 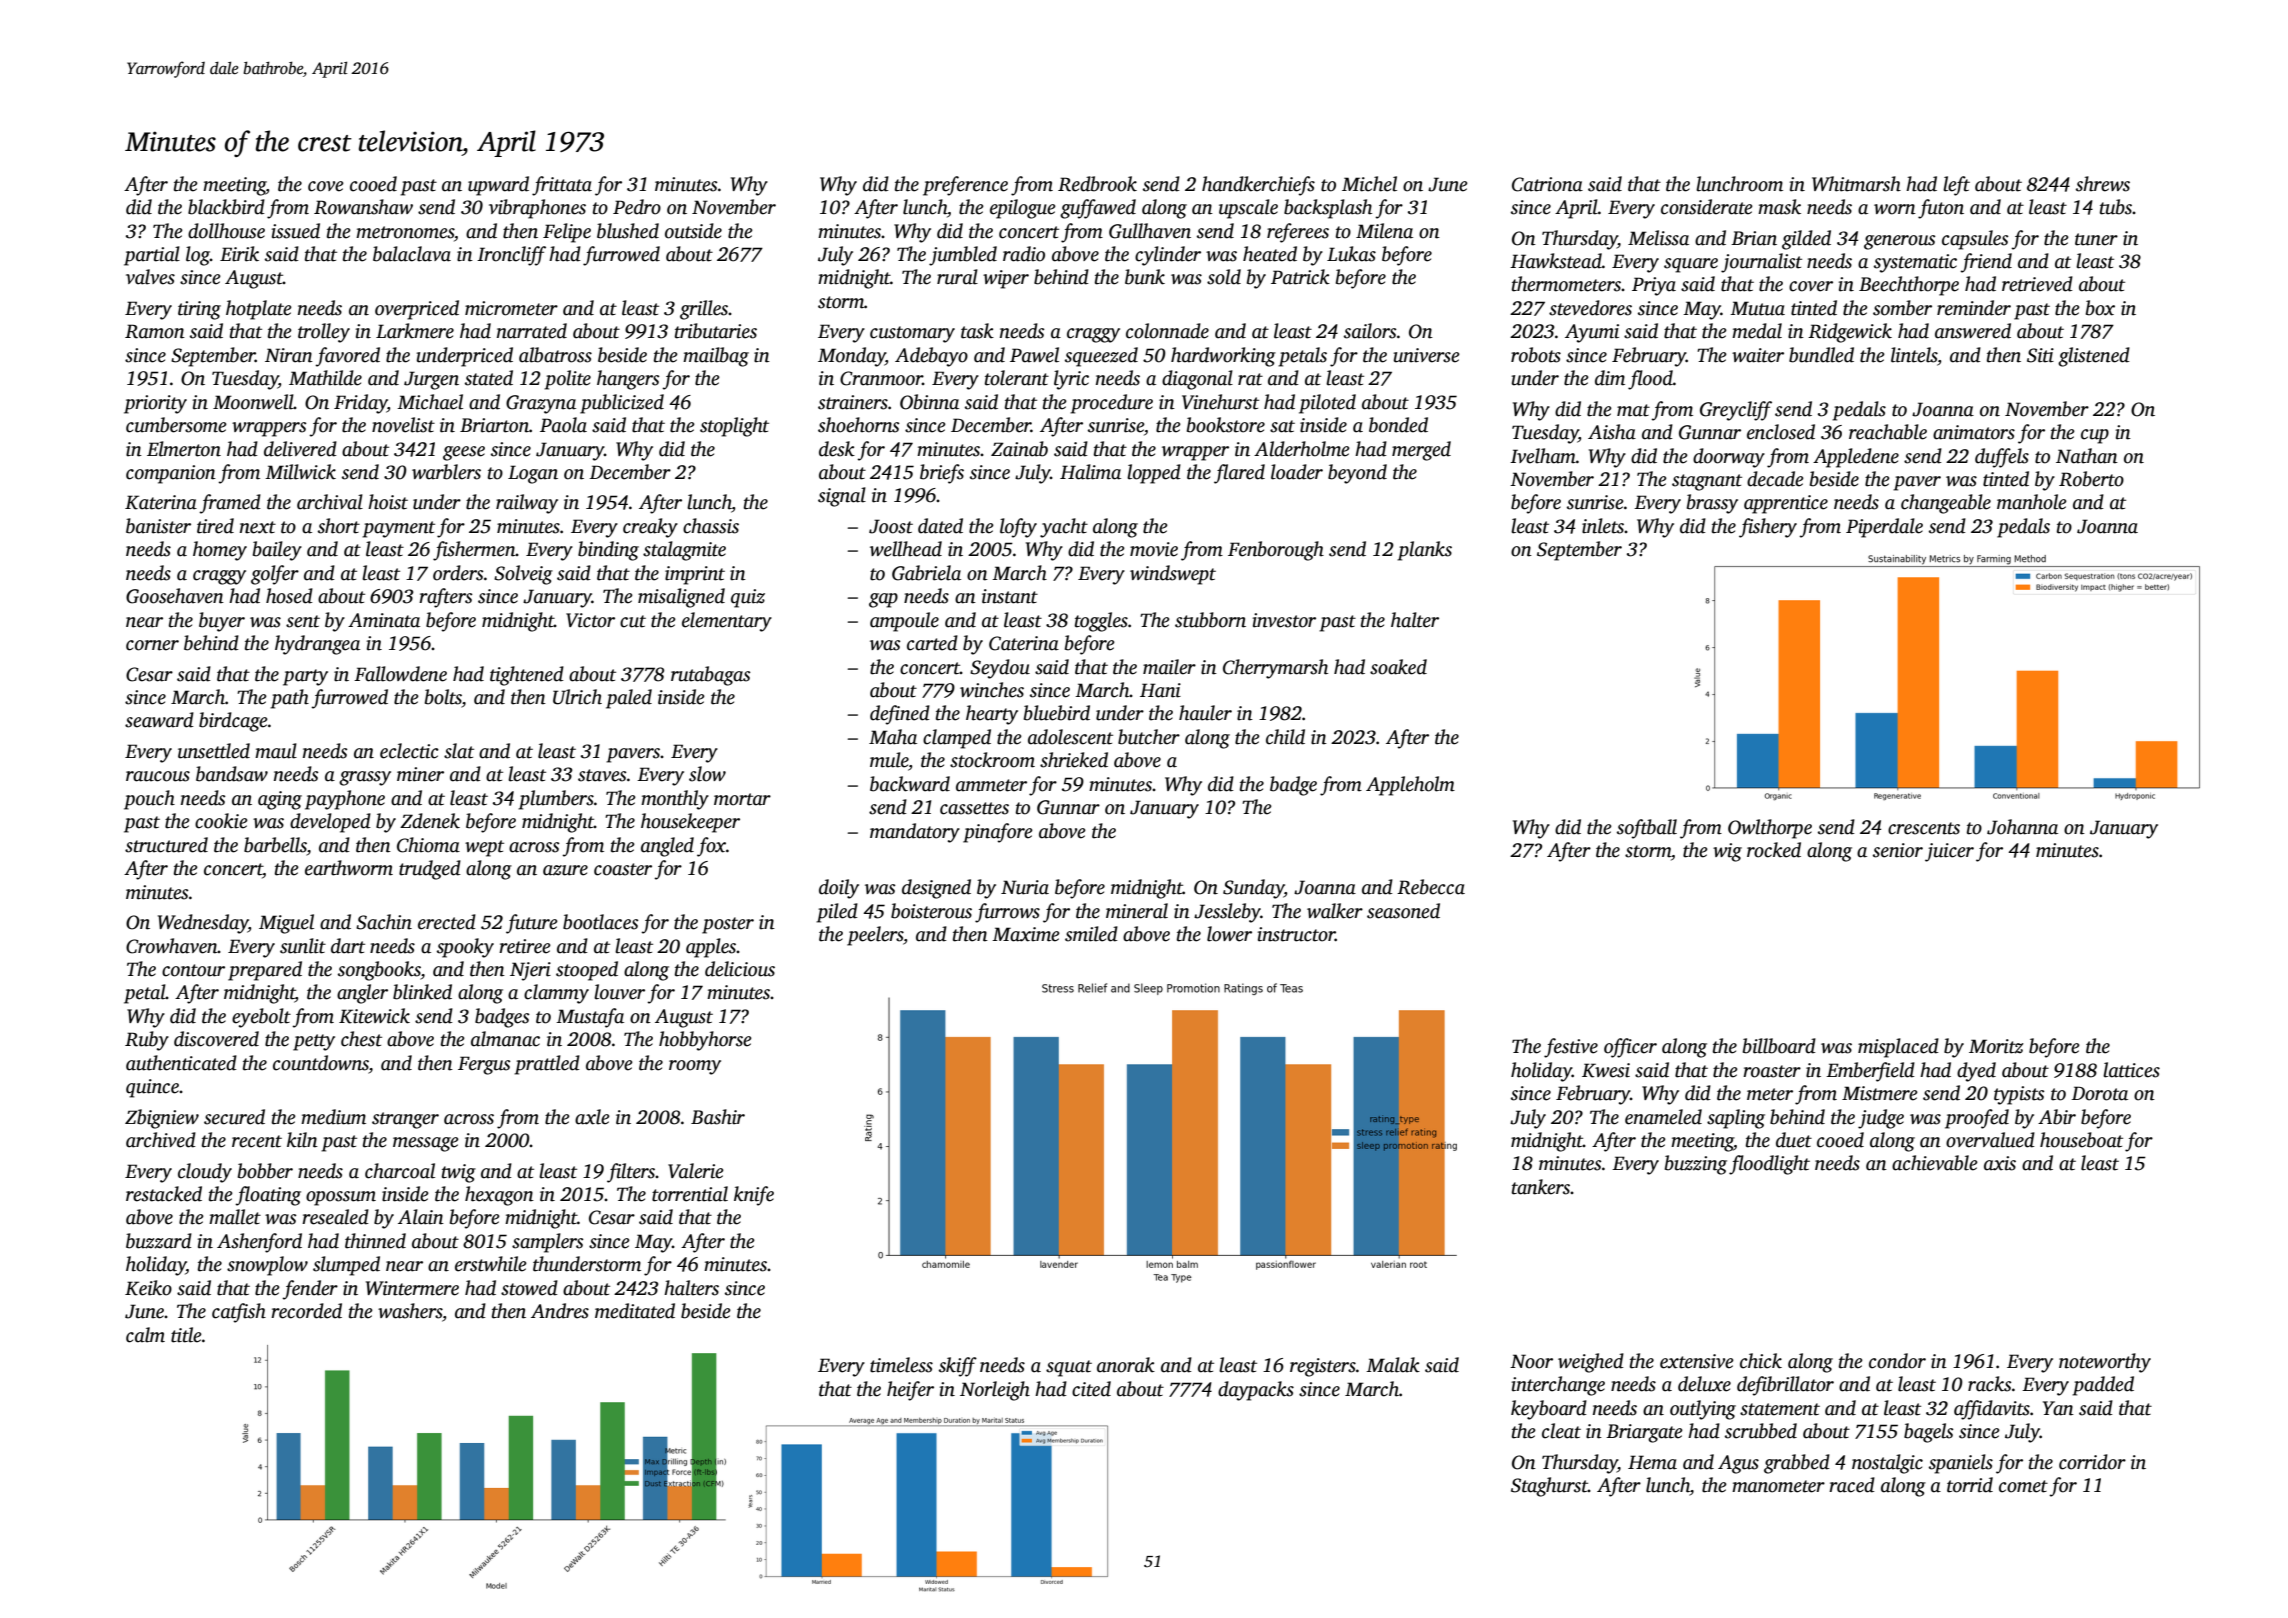 What do you see at coordinates (1852, 1485) in the screenshot?
I see `raced` at bounding box center [1852, 1485].
